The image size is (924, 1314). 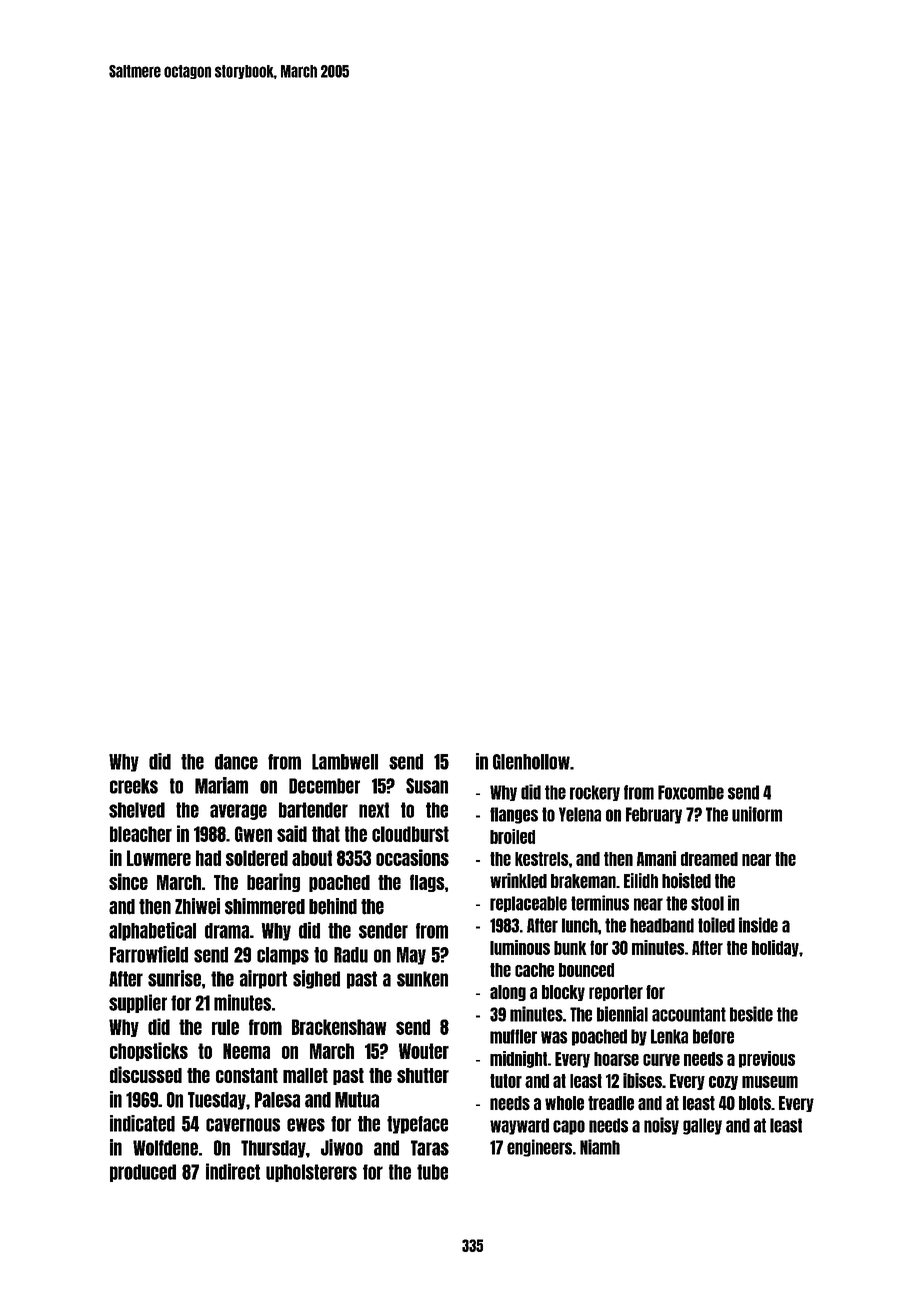 I want to click on tube, so click(x=432, y=1172).
